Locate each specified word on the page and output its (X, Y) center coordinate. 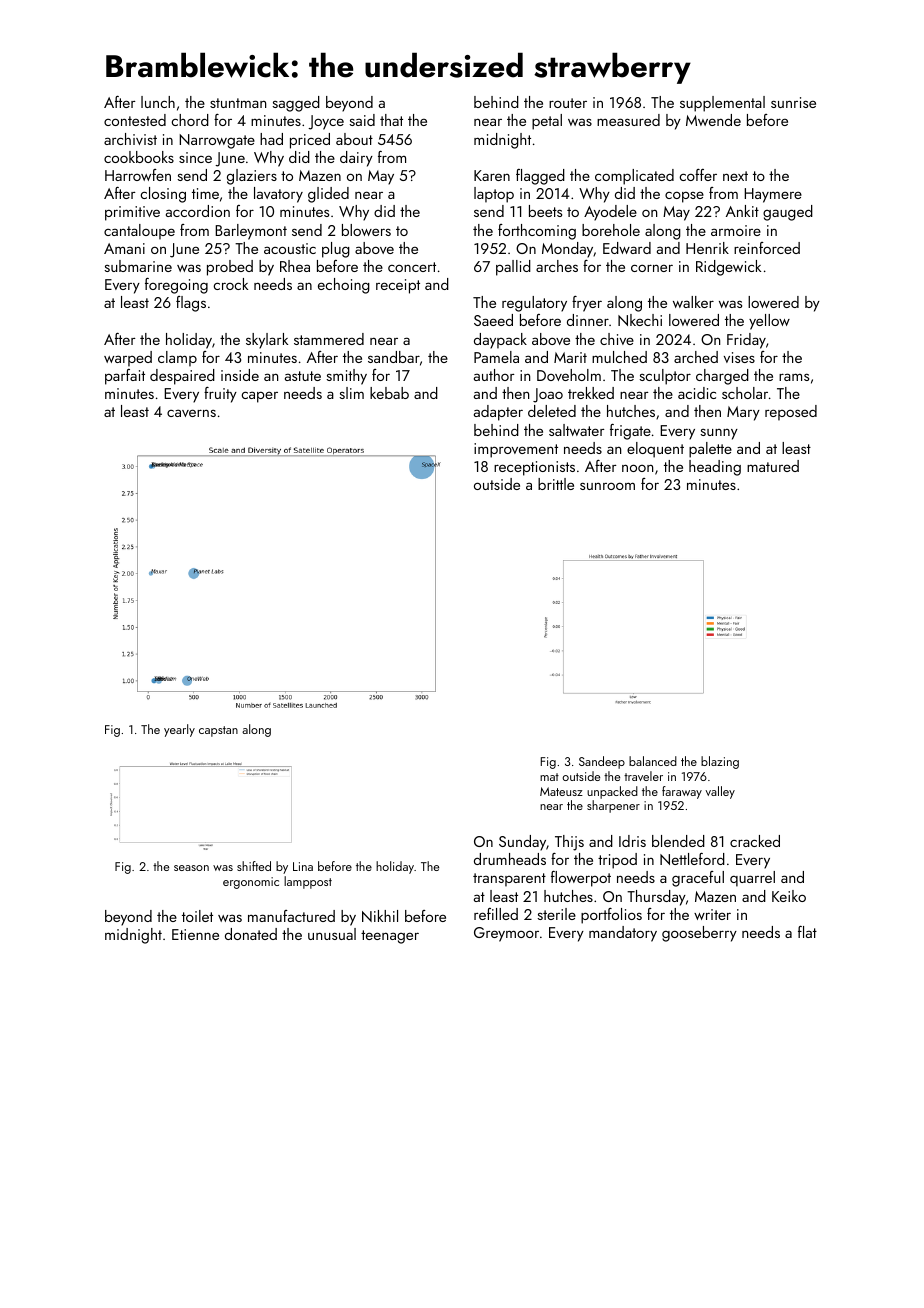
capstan (218, 731)
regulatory (534, 304)
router (568, 103)
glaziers (252, 177)
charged (722, 377)
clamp (177, 359)
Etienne (195, 934)
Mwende (713, 120)
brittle (556, 484)
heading (715, 468)
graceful (698, 879)
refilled (496, 914)
